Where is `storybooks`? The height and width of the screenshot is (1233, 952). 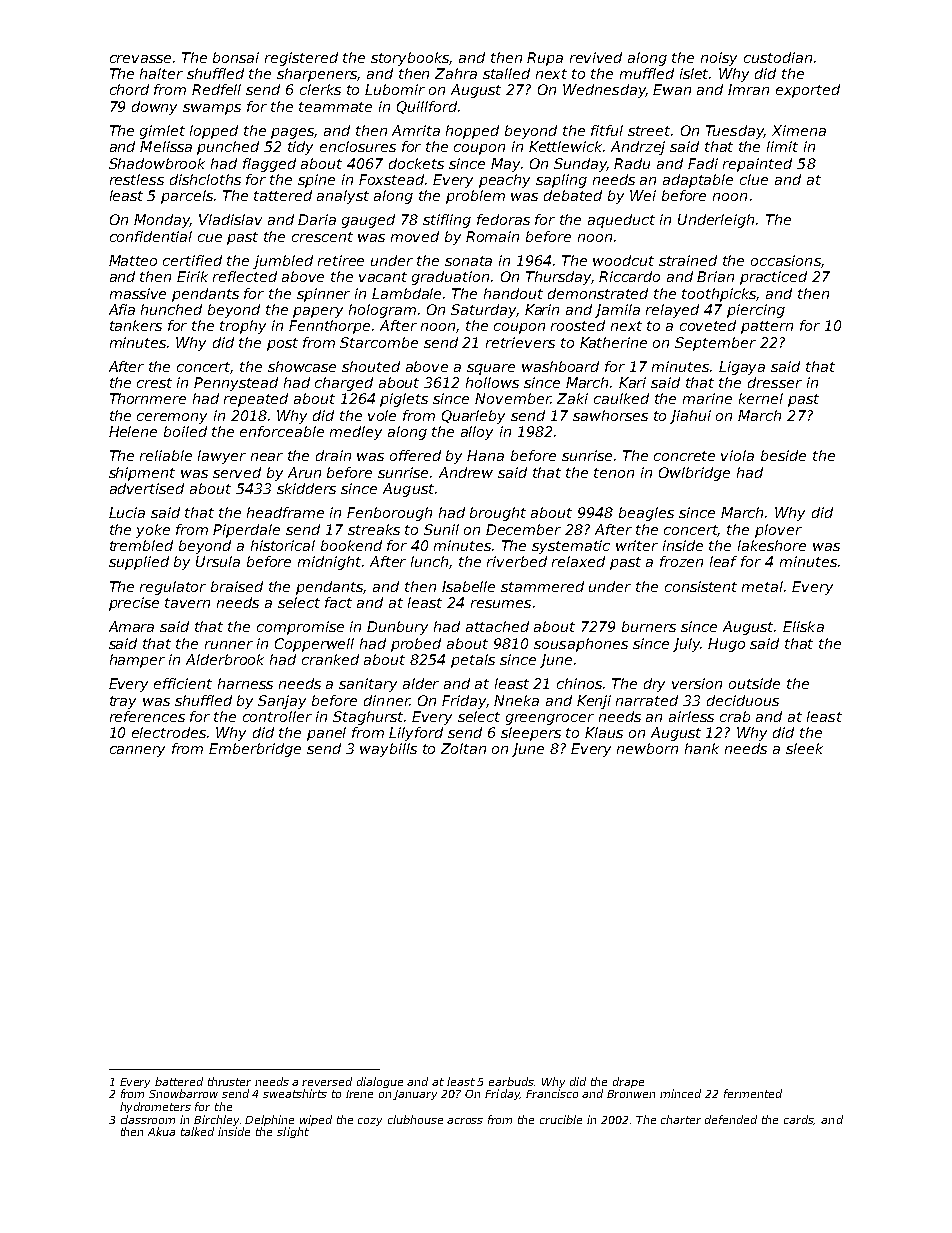
storybooks is located at coordinates (410, 59).
